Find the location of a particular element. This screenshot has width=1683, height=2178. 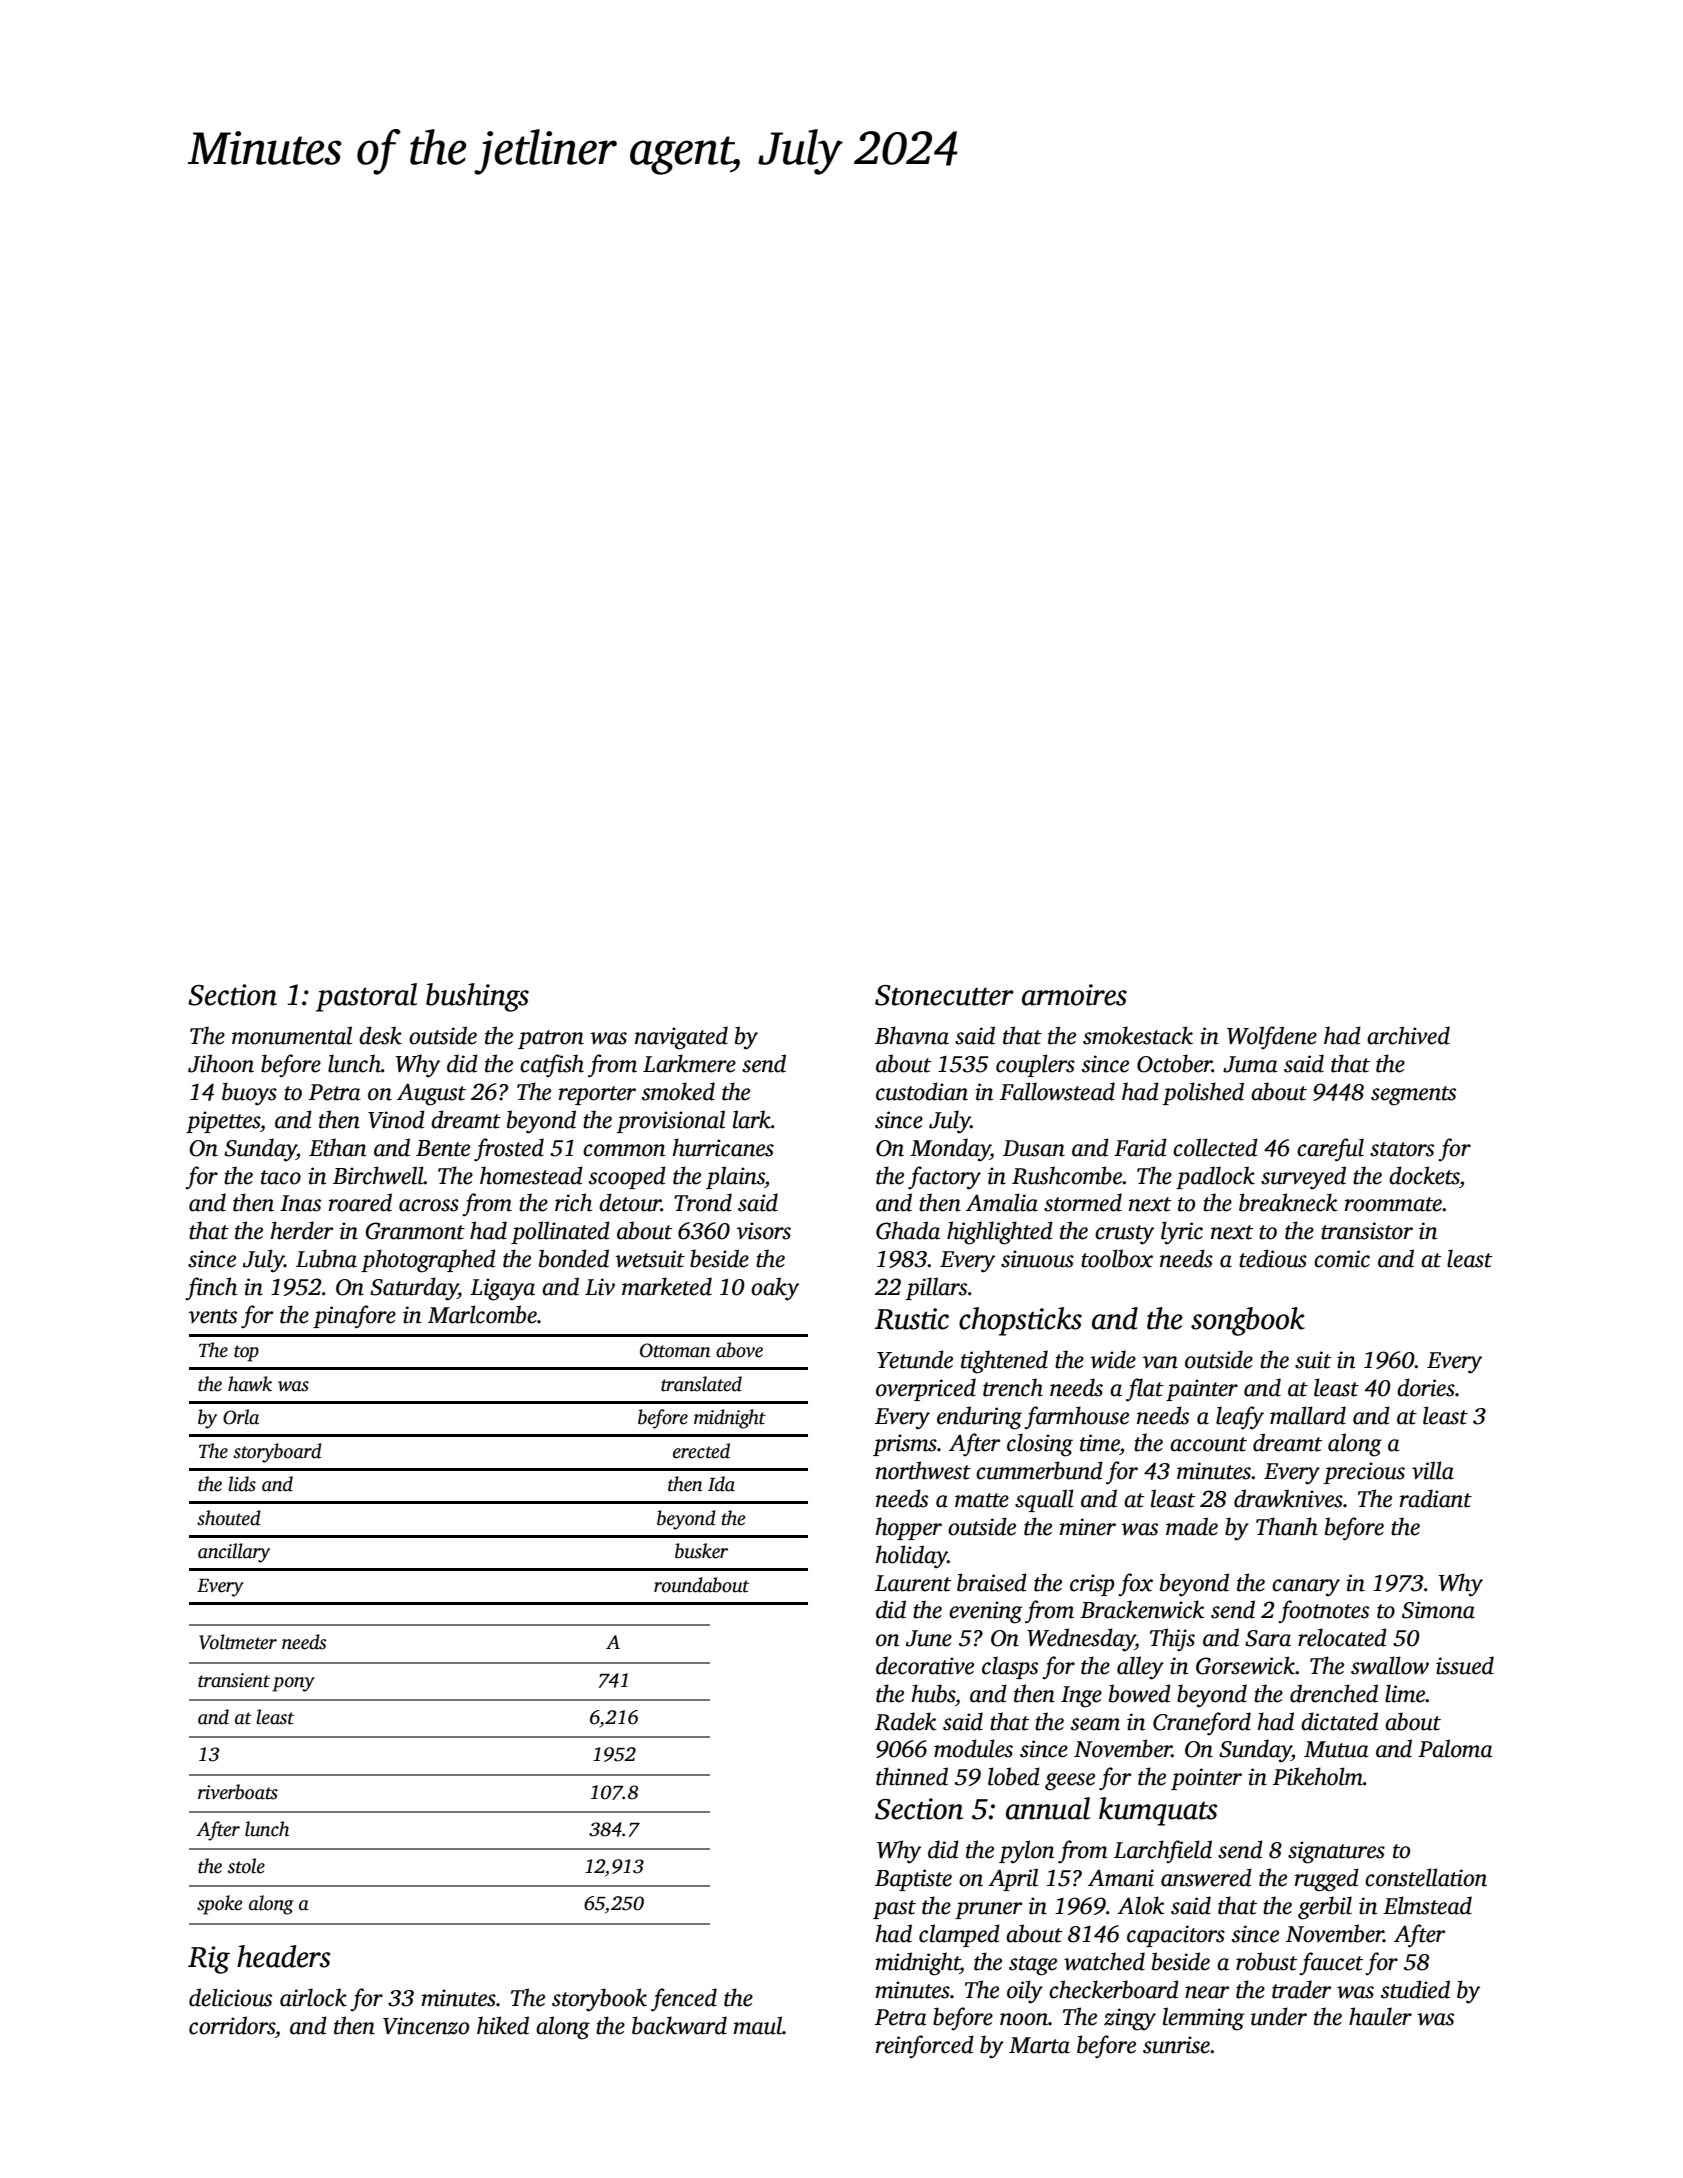

miner is located at coordinates (1088, 1527).
